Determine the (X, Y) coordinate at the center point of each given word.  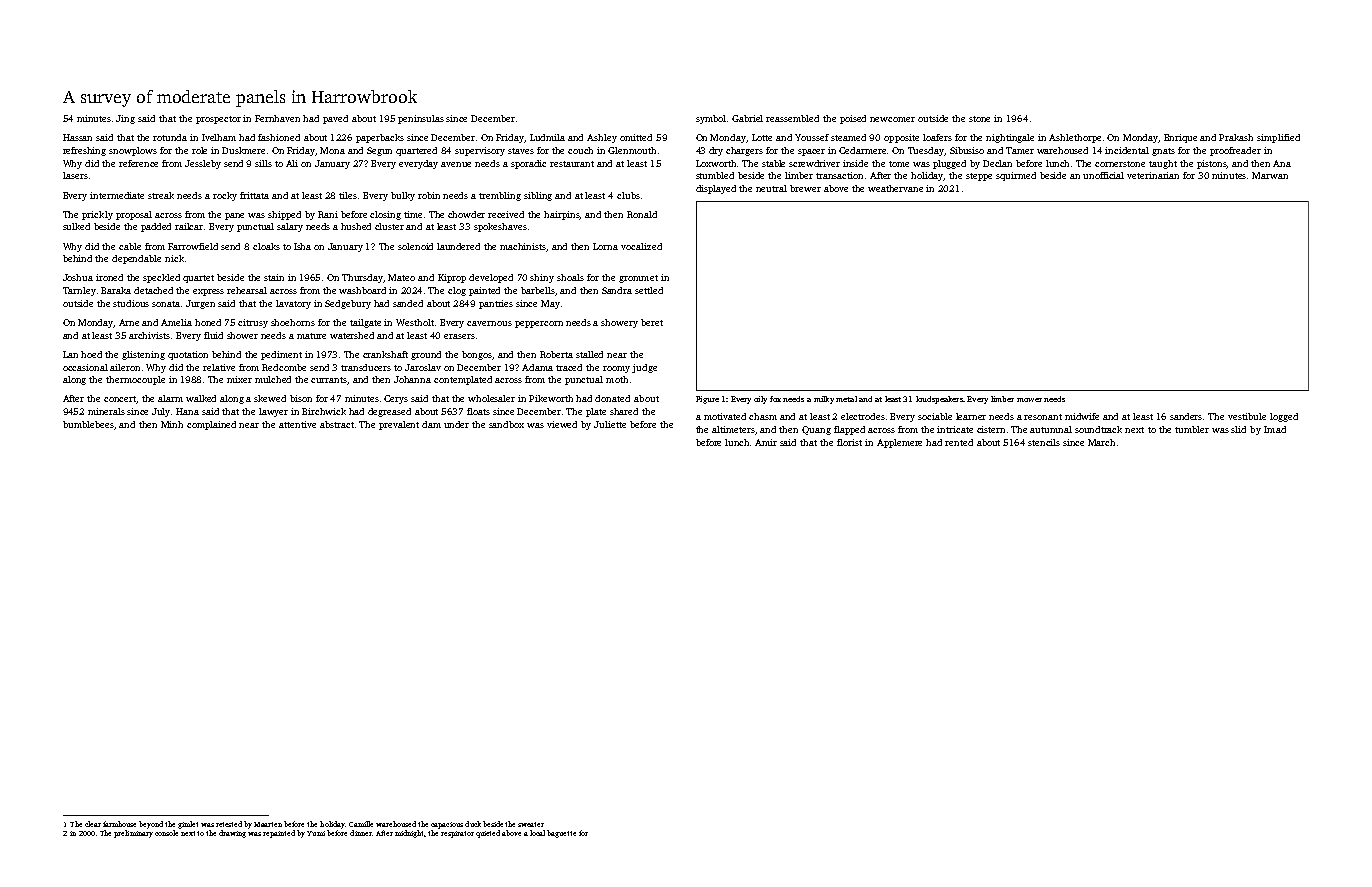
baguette (561, 834)
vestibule (1247, 416)
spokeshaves (500, 227)
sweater (531, 824)
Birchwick (324, 411)
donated (612, 398)
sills (263, 163)
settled (649, 290)
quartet (198, 279)
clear (93, 824)
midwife (1082, 416)
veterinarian (1153, 175)
